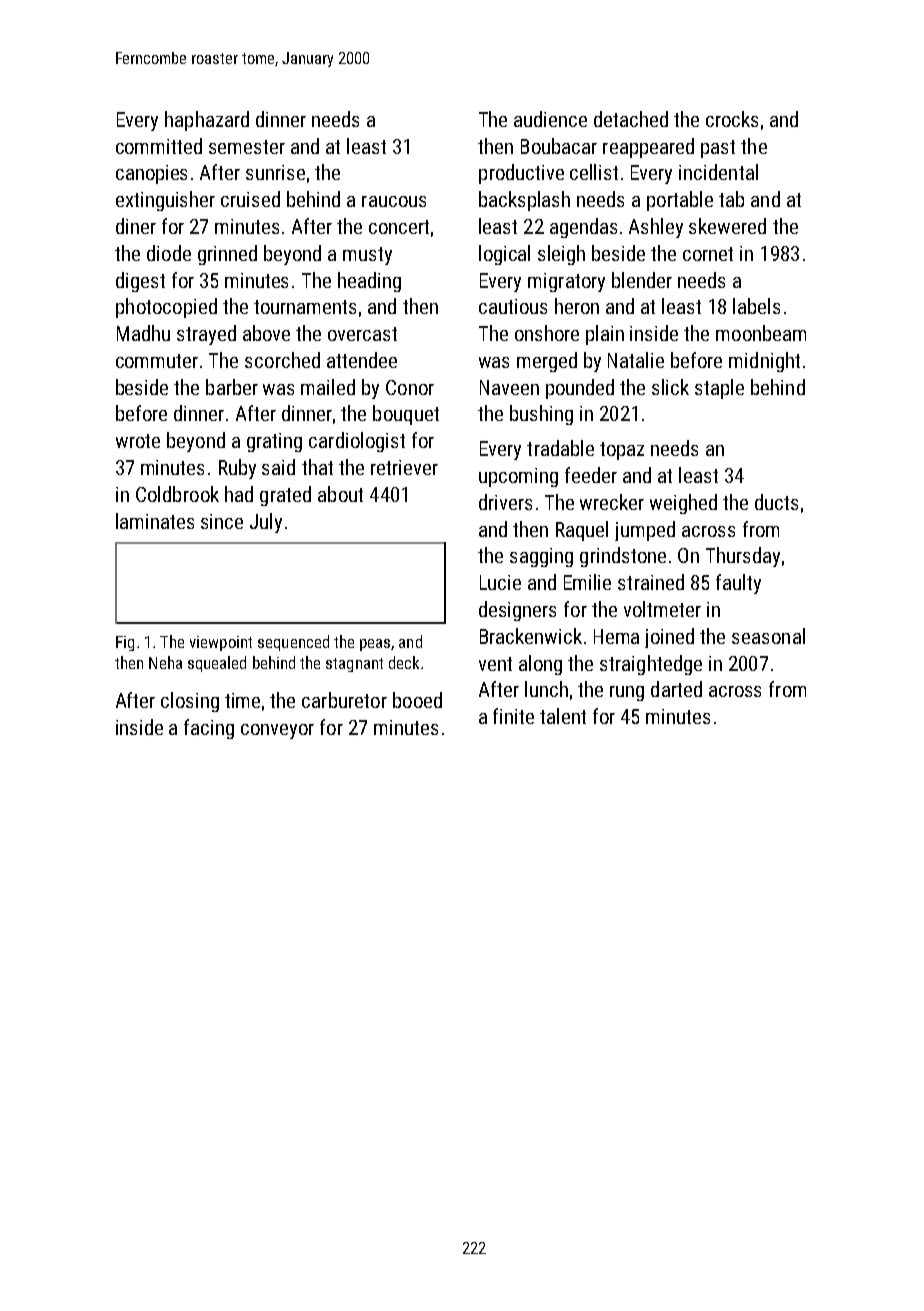  What do you see at coordinates (406, 415) in the page?
I see `bouquet` at bounding box center [406, 415].
